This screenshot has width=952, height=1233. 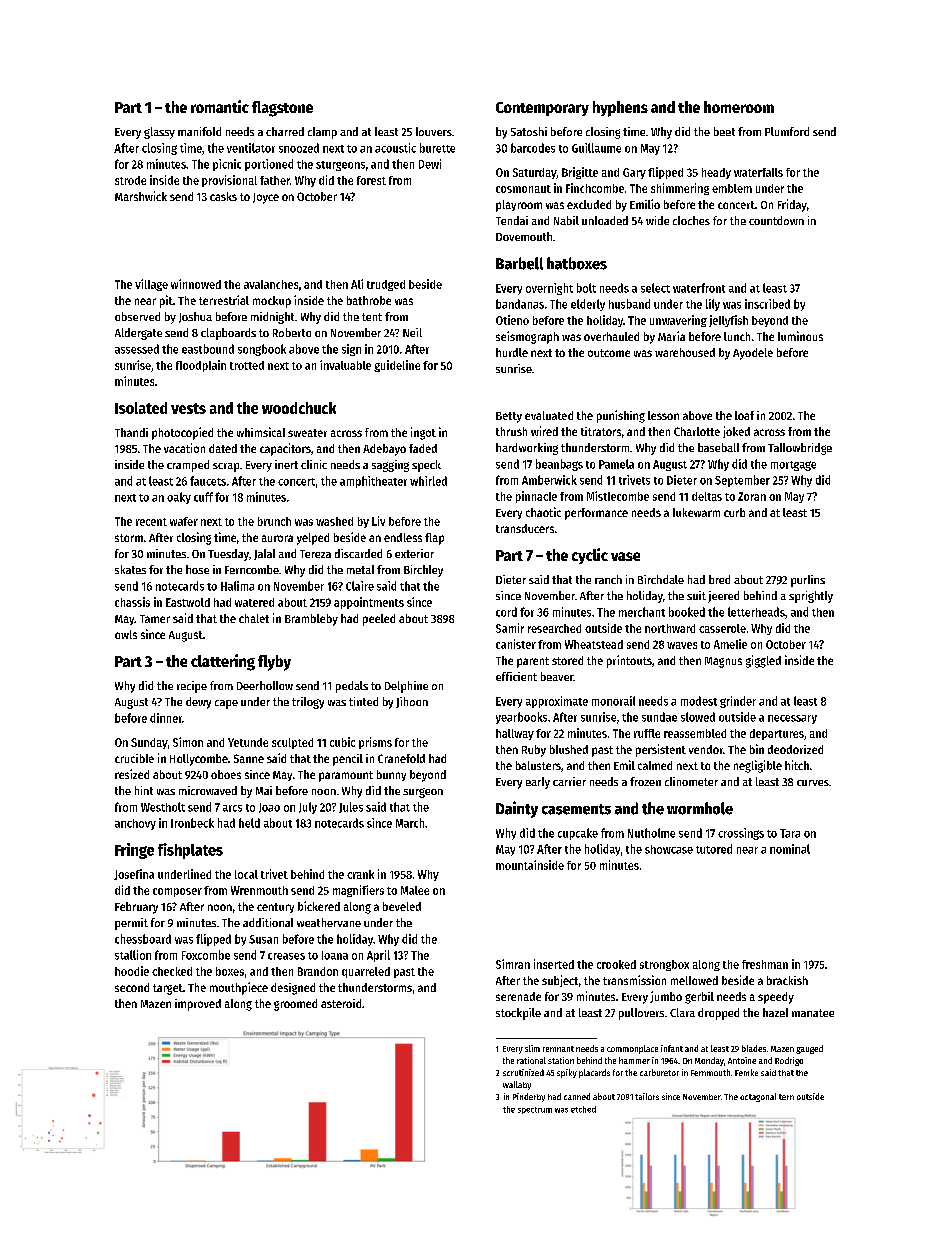 What do you see at coordinates (282, 109) in the screenshot?
I see `flagstone` at bounding box center [282, 109].
